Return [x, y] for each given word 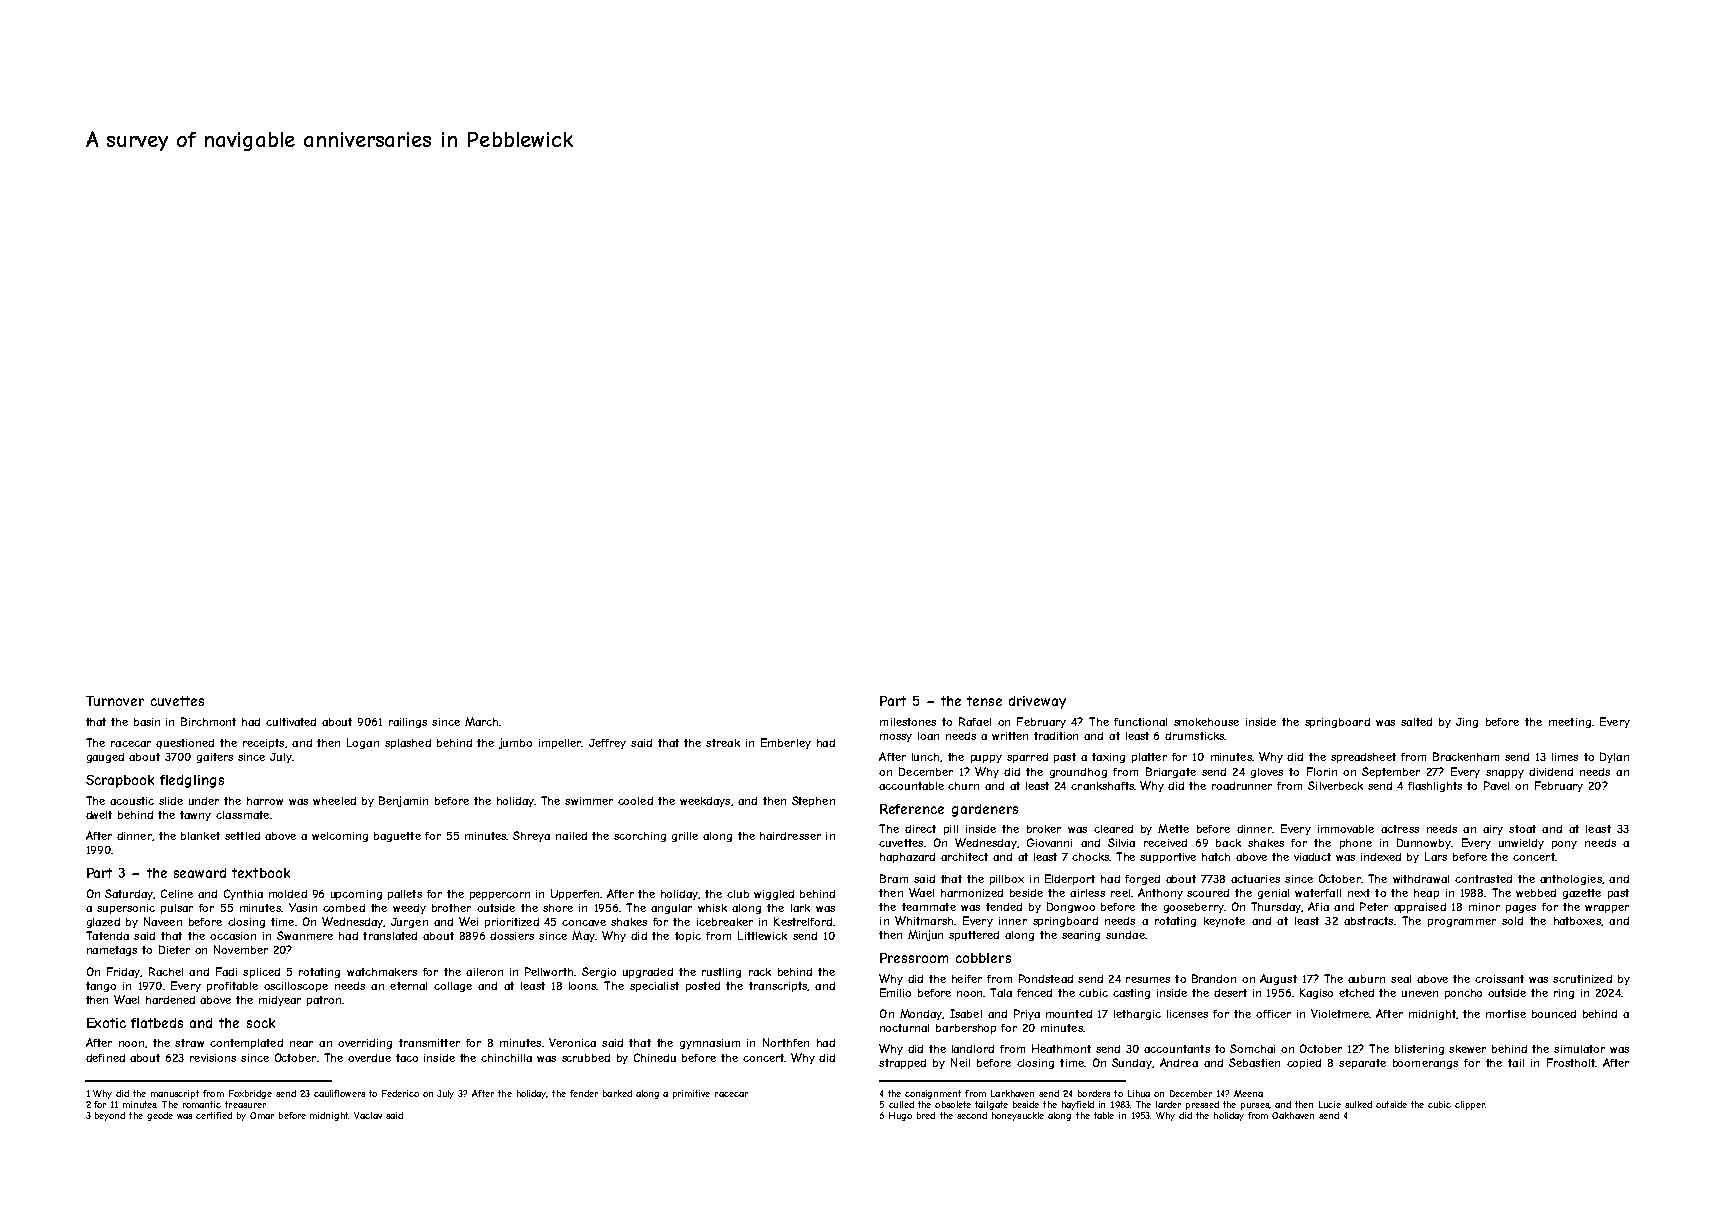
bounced [1554, 1014]
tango [101, 987]
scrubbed [586, 1058]
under [204, 801]
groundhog [1078, 773]
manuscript [175, 1094]
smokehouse [1206, 722]
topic [688, 937]
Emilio [895, 992]
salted [1416, 722]
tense [984, 701]
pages [1521, 909]
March [481, 721]
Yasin [303, 907]
